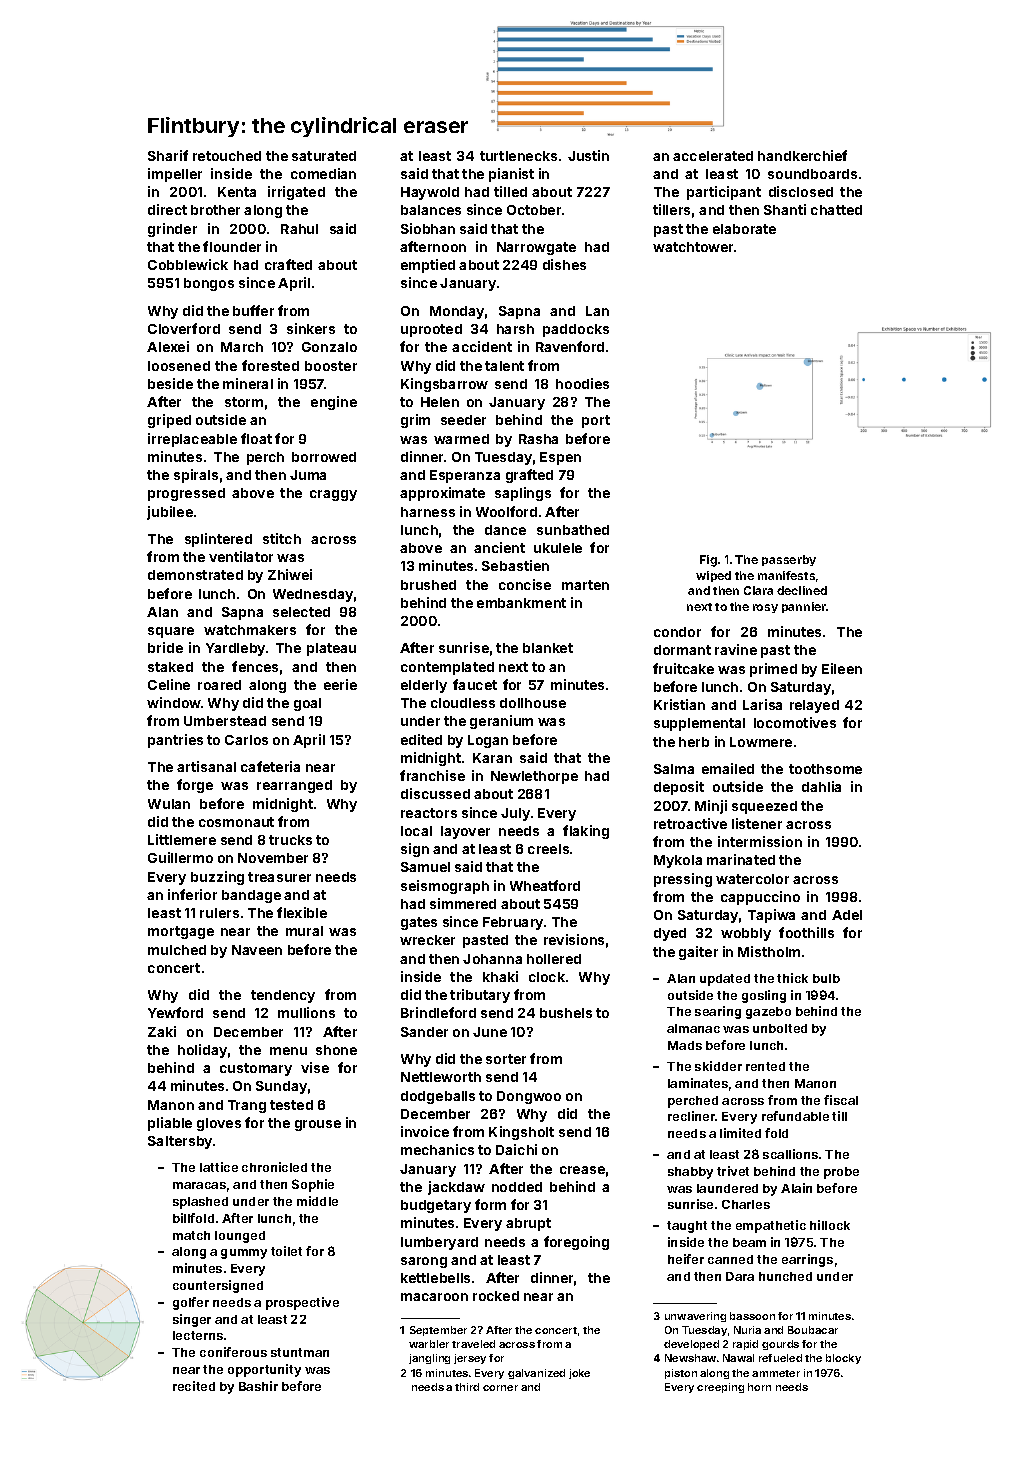 This screenshot has width=1011, height=1464. Describe the element at coordinates (437, 1149) in the screenshot. I see `mechanics` at that location.
